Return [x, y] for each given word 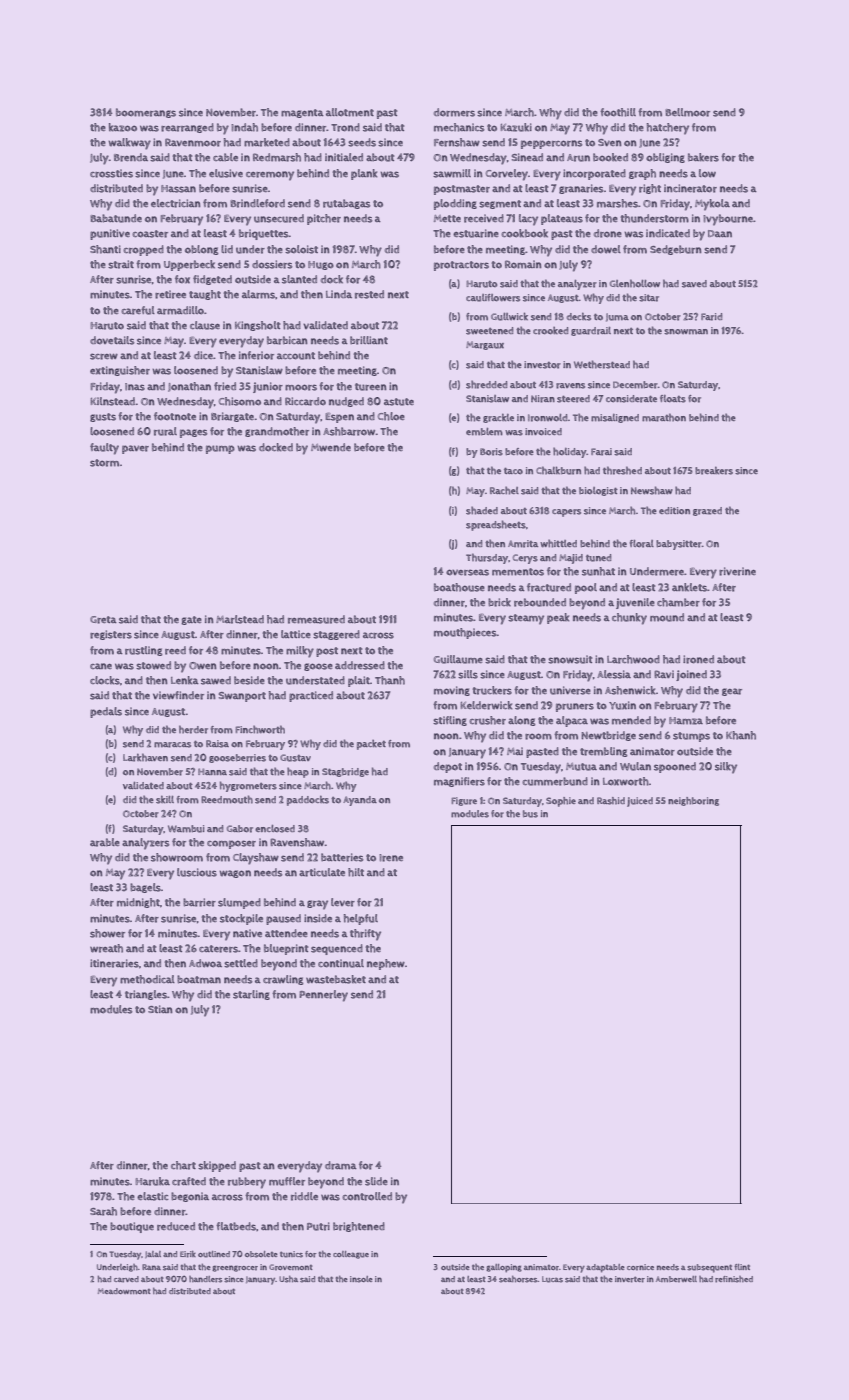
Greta [103, 620]
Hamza [686, 721]
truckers [492, 690]
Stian [160, 1009]
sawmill [452, 173]
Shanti [105, 249]
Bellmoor [687, 112]
